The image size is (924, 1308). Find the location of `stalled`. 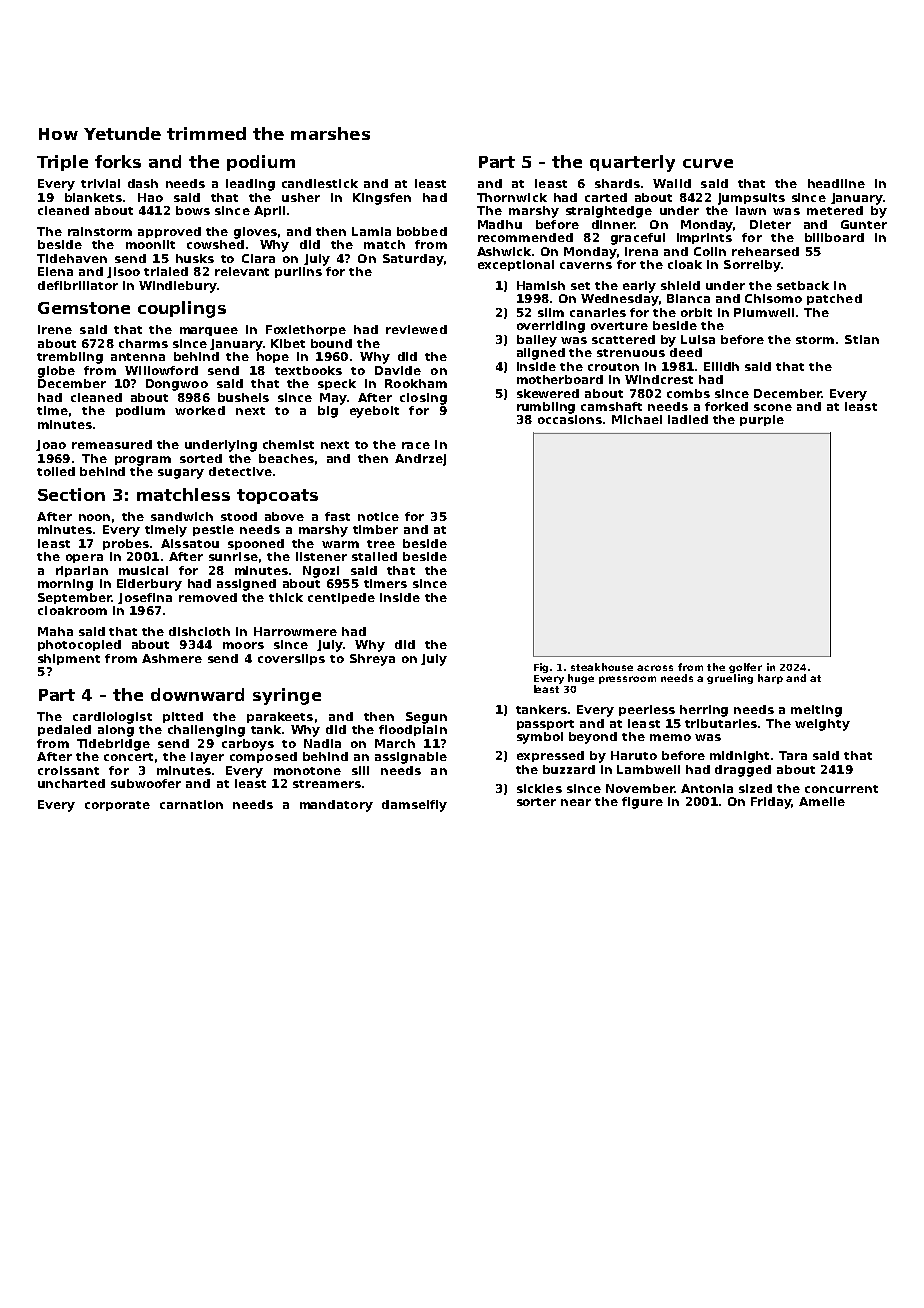

stalled is located at coordinates (374, 556).
